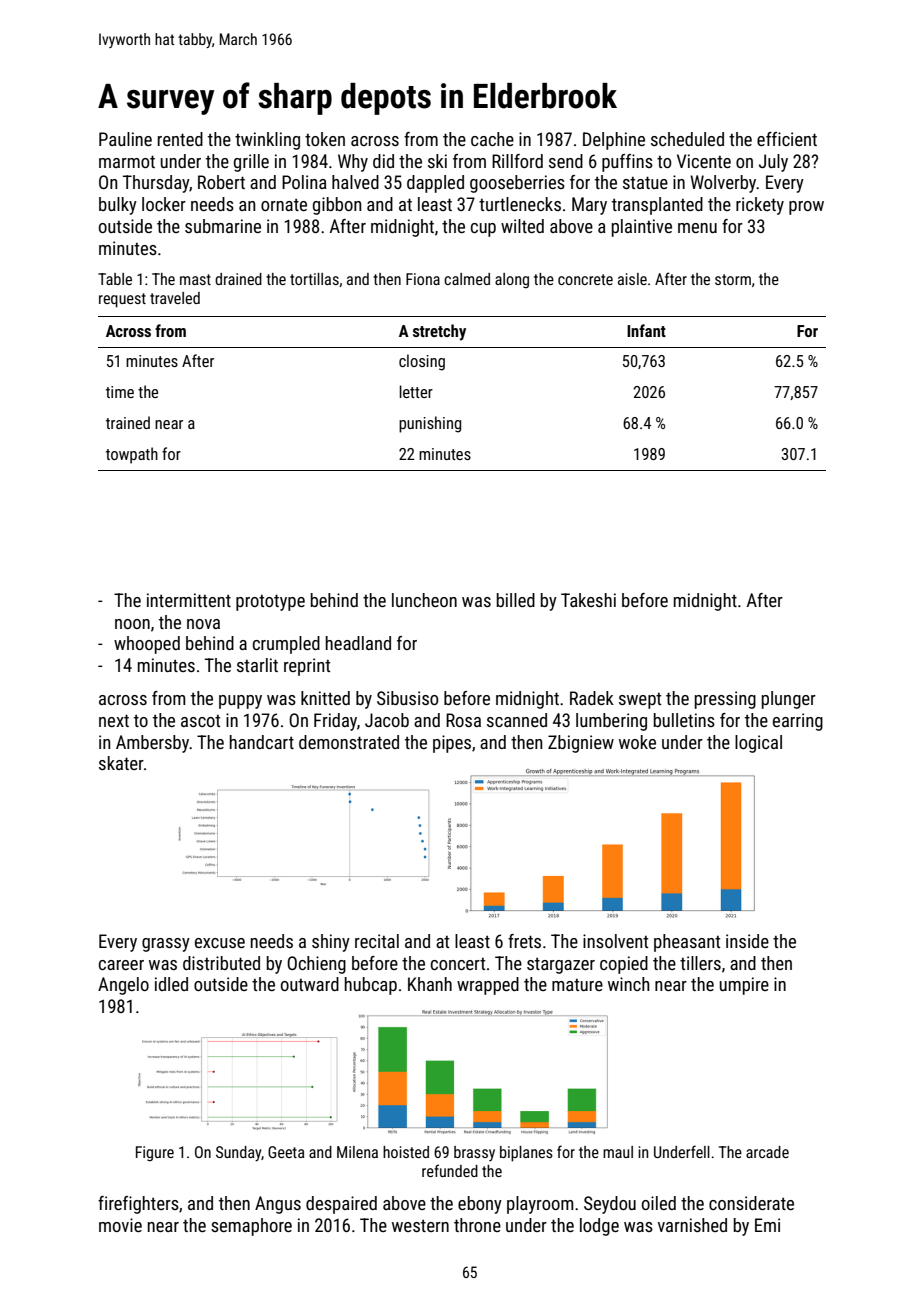 This page has height=1308, width=924. Describe the element at coordinates (310, 984) in the page. I see `outward` at that location.
